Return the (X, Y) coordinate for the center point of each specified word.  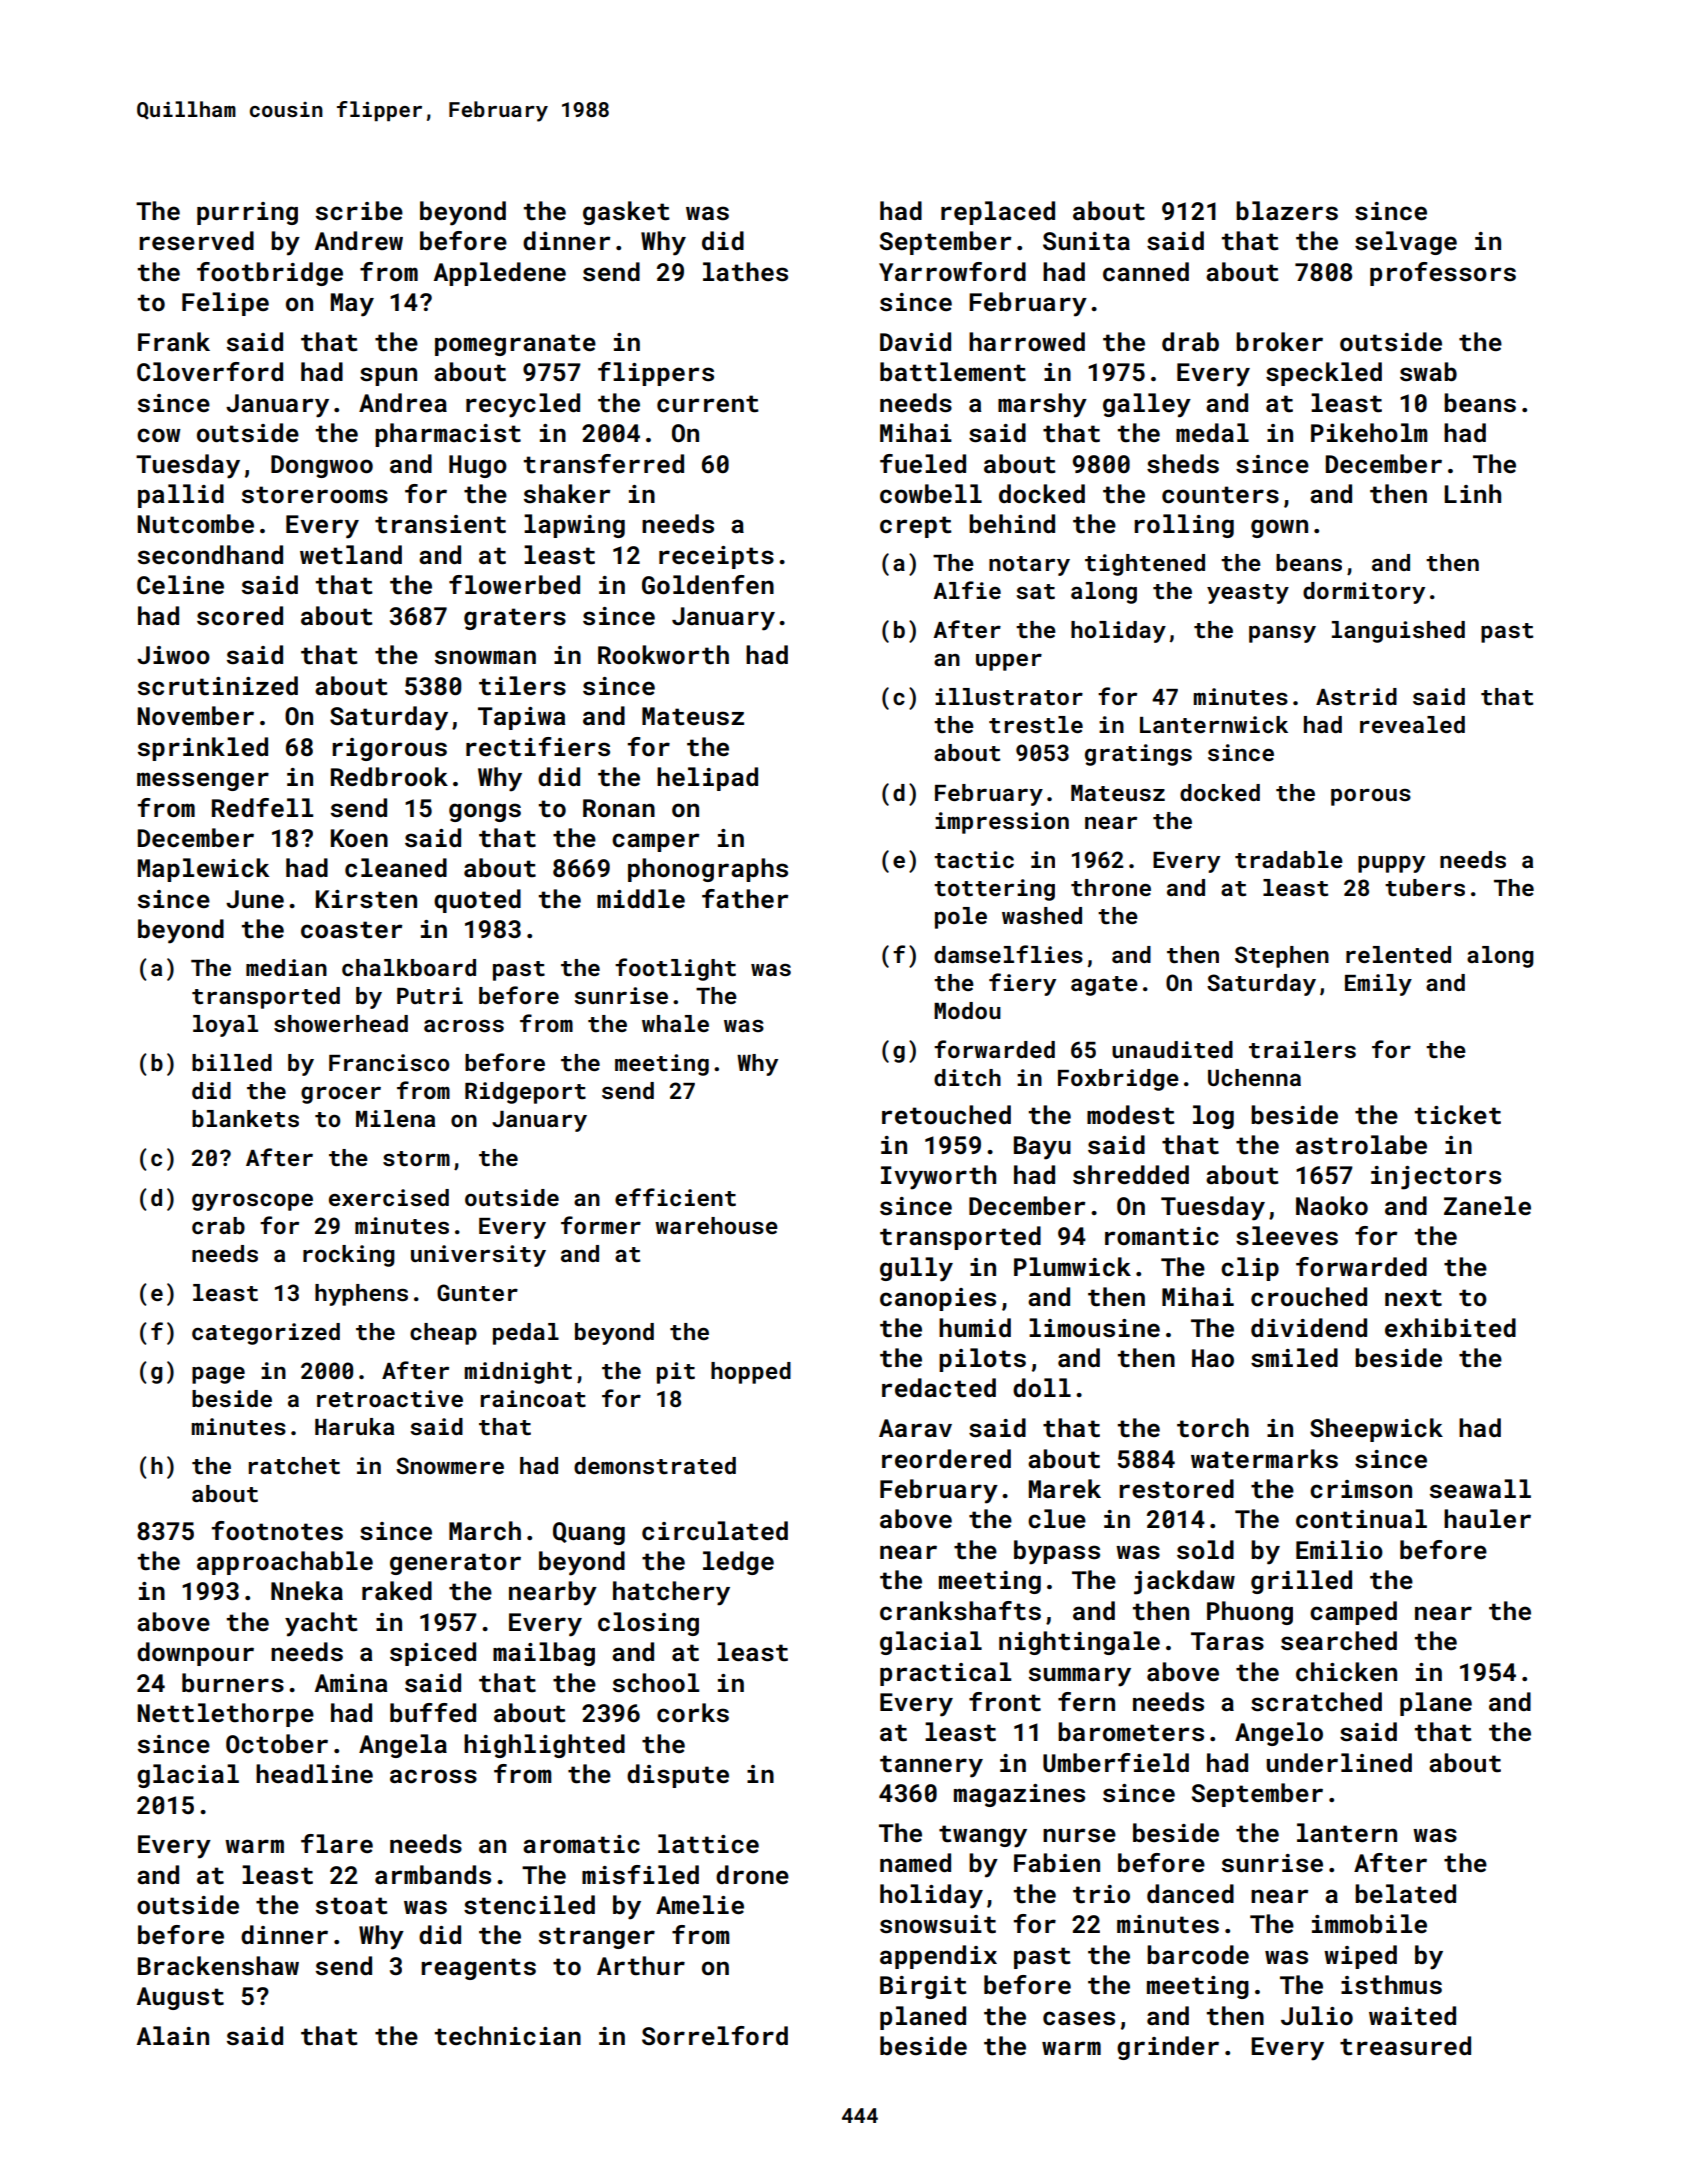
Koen (359, 838)
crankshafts (960, 1611)
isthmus (1391, 1985)
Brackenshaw (218, 1966)
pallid (181, 496)
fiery (1022, 984)
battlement (953, 372)
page (218, 1375)
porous (1371, 797)
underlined (1339, 1762)
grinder (1168, 2048)
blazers (1287, 211)
